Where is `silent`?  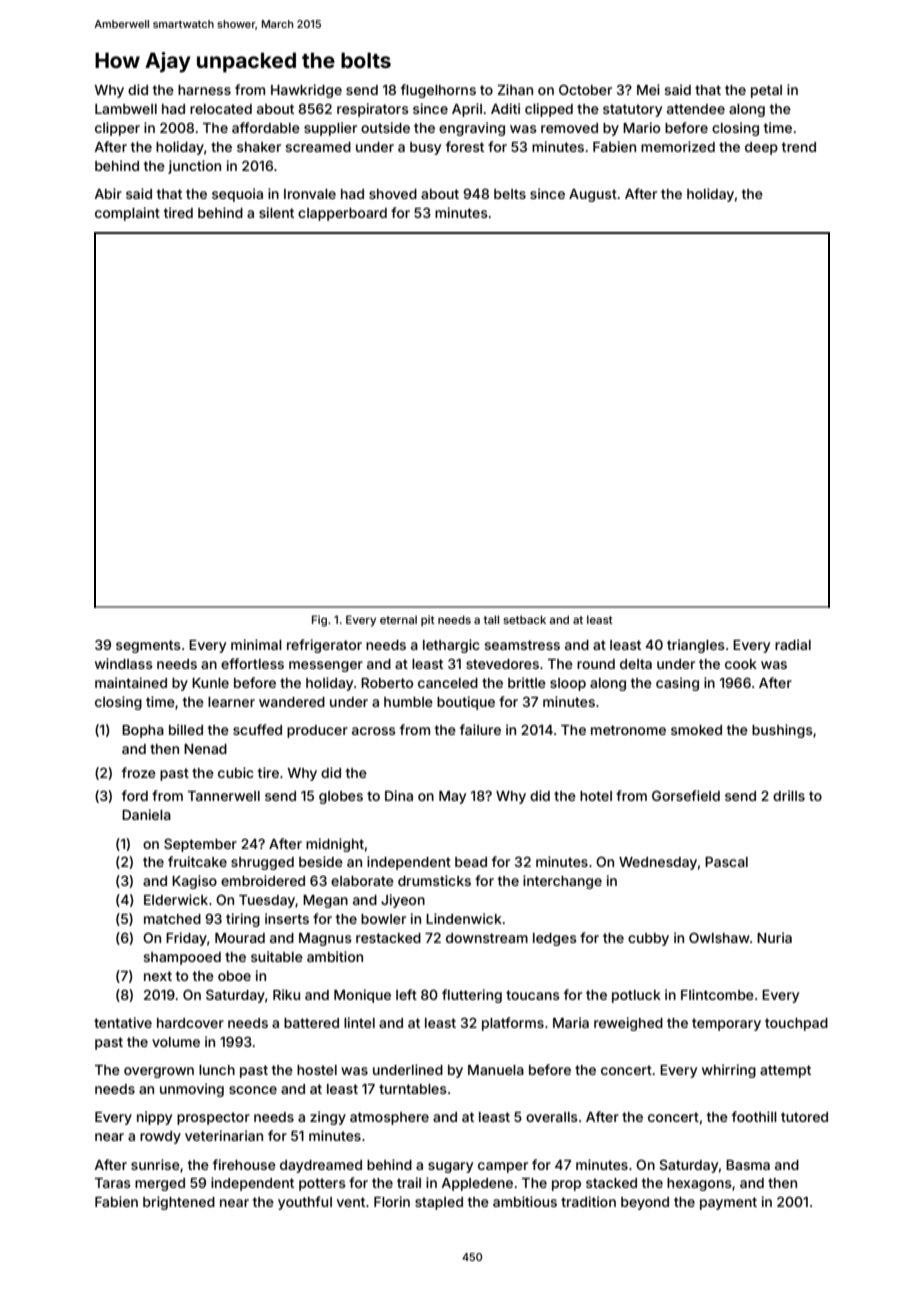 silent is located at coordinates (276, 212).
